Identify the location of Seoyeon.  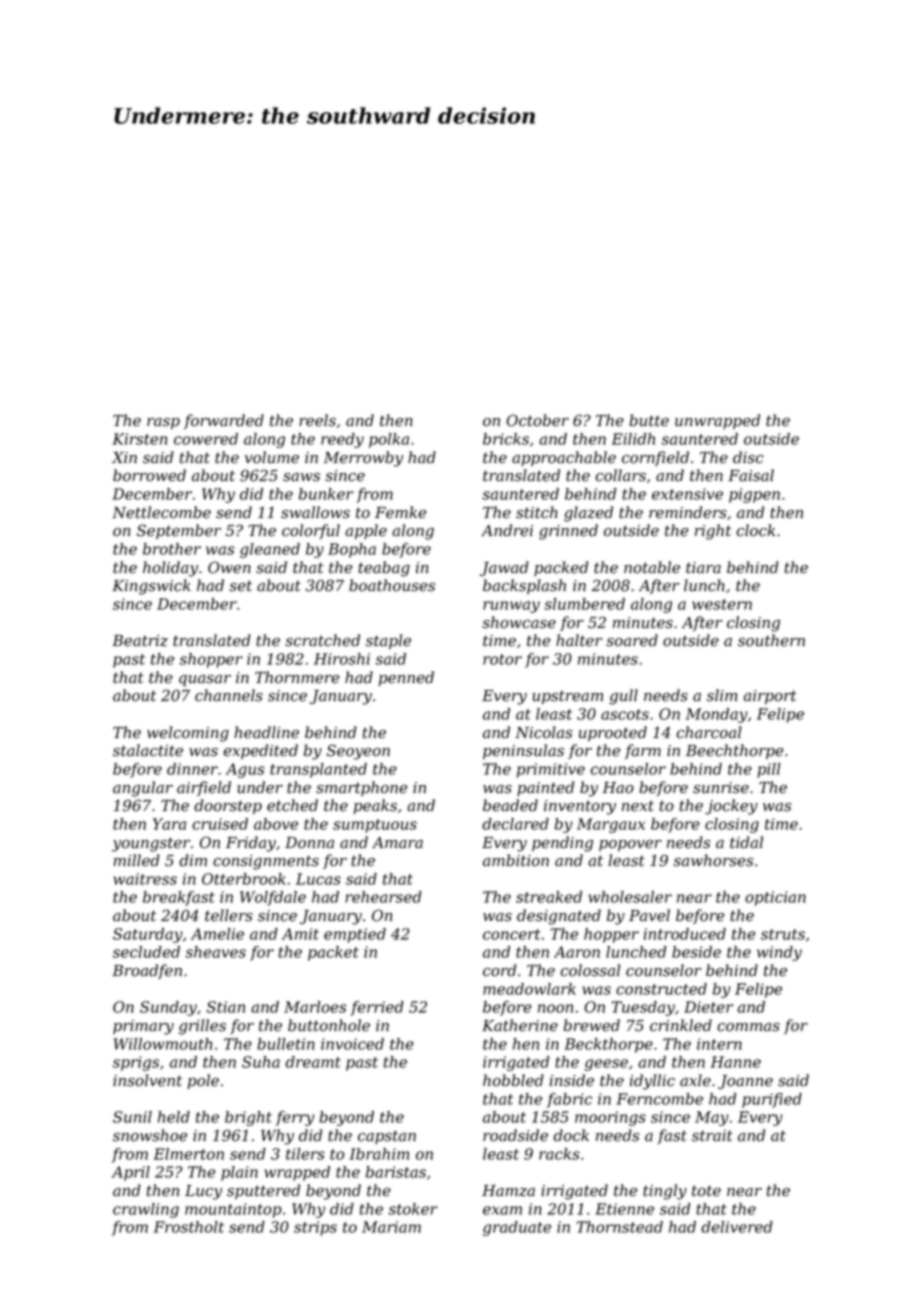
(358, 752).
